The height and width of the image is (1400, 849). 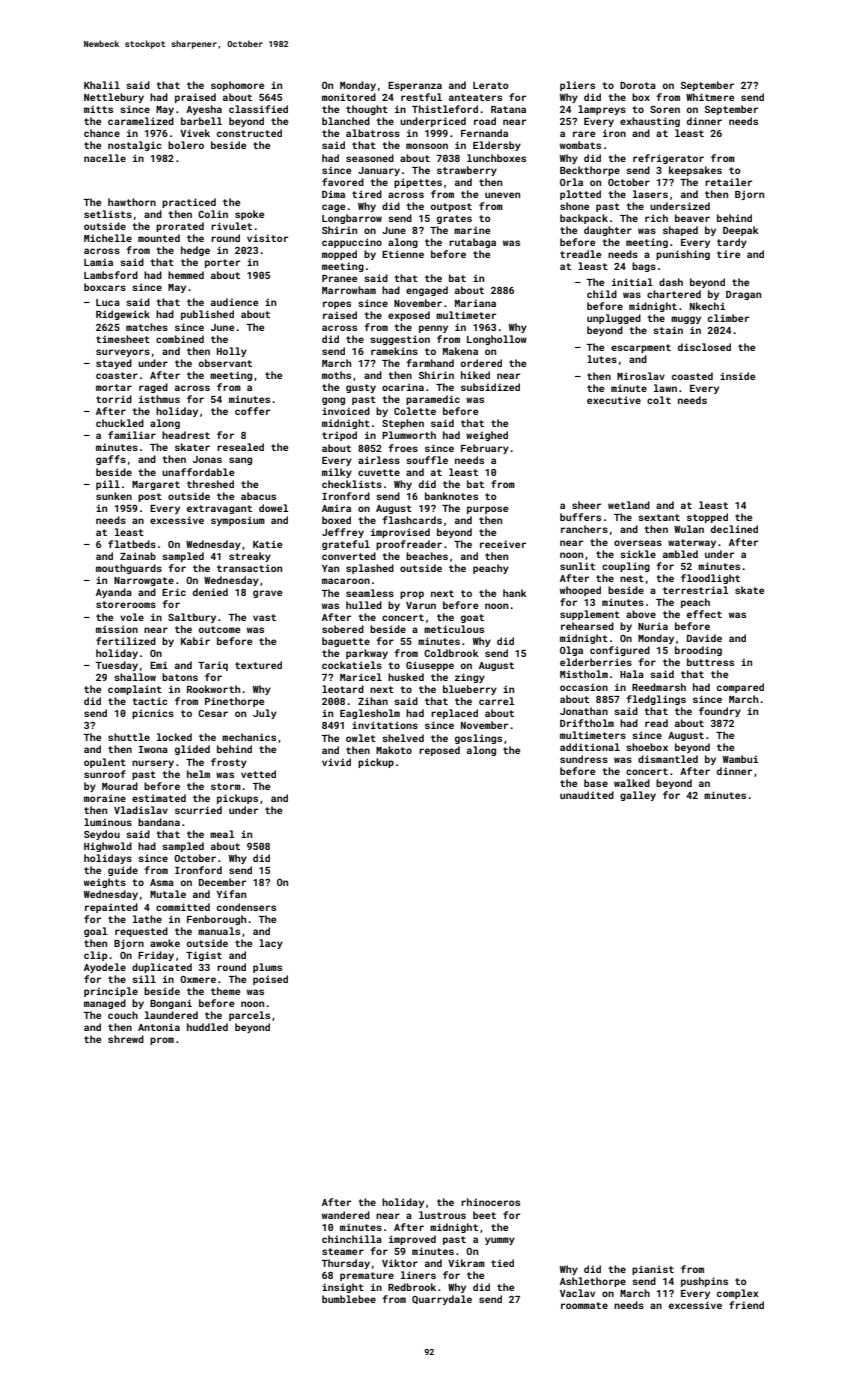 What do you see at coordinates (394, 750) in the image?
I see `Makoto` at bounding box center [394, 750].
